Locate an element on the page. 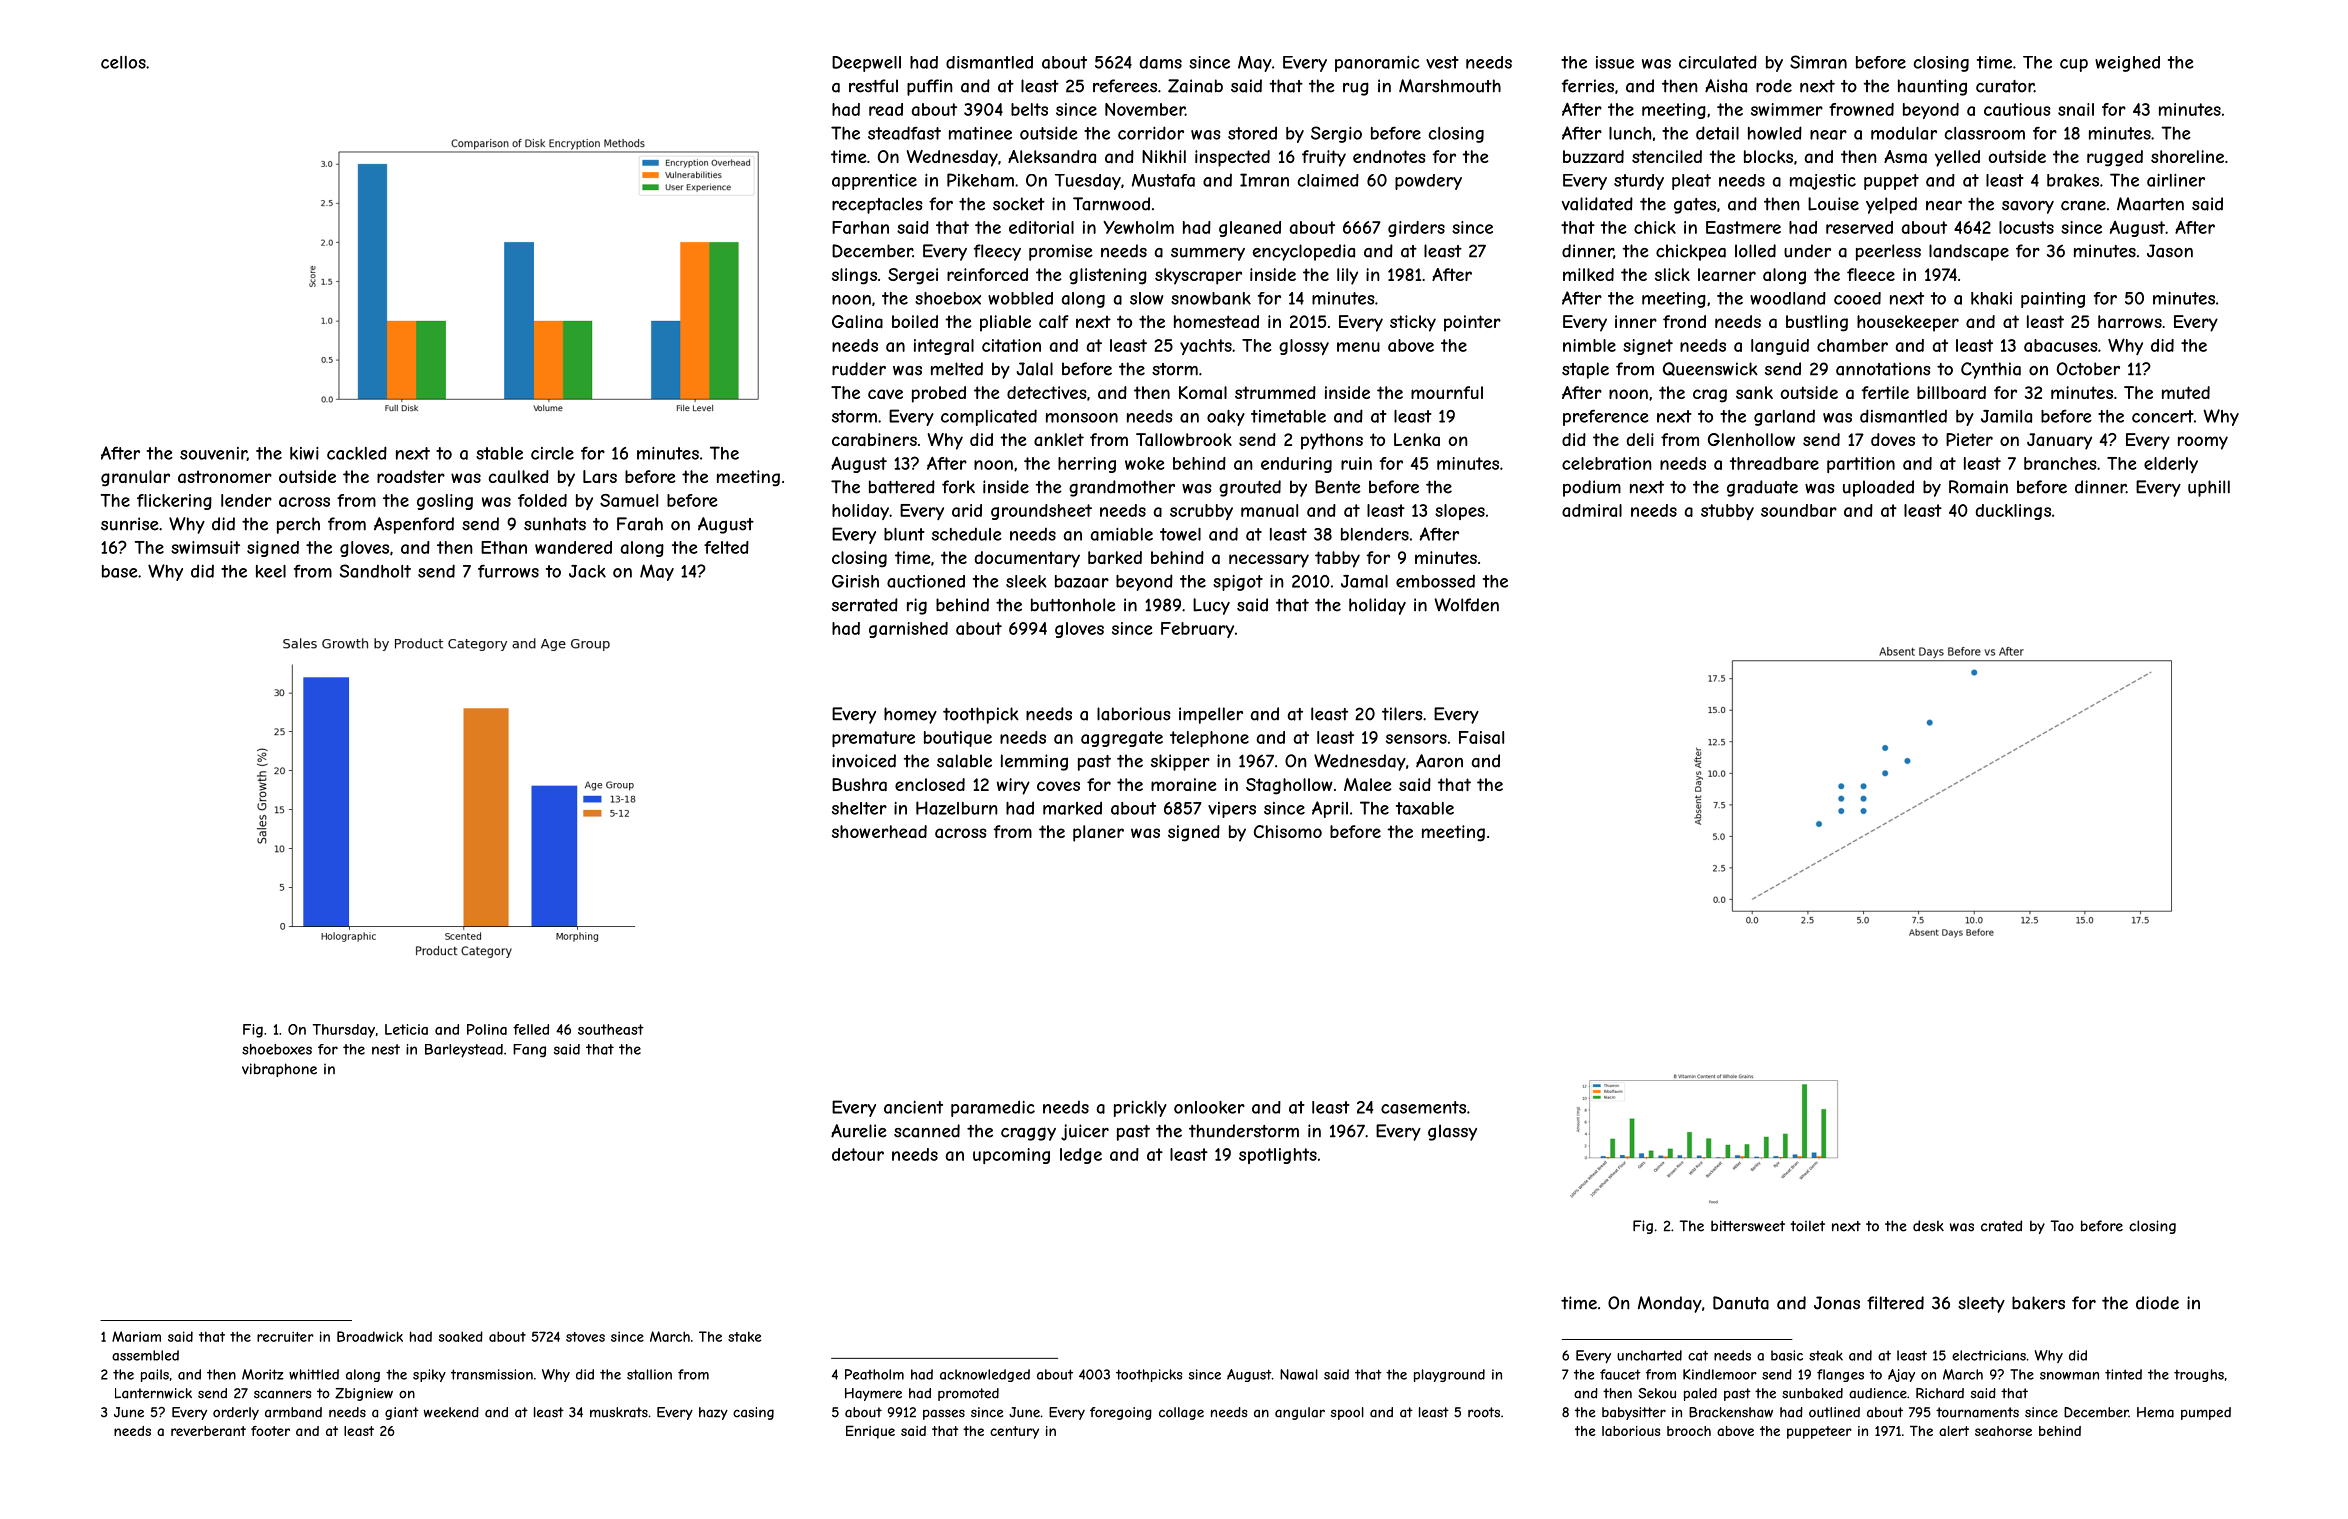  Jack is located at coordinates (587, 571).
